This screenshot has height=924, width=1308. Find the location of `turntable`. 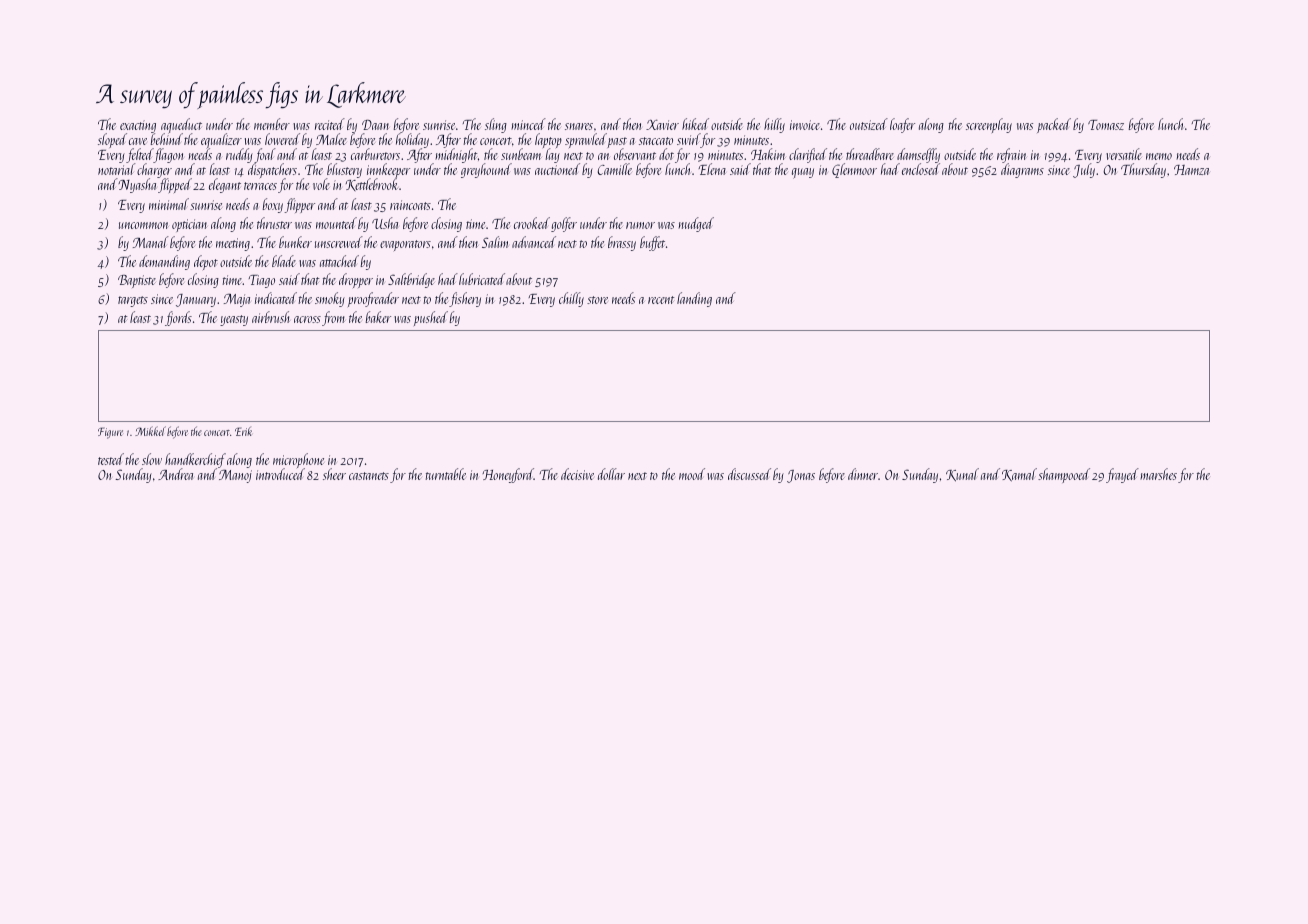

turntable is located at coordinates (445, 474).
